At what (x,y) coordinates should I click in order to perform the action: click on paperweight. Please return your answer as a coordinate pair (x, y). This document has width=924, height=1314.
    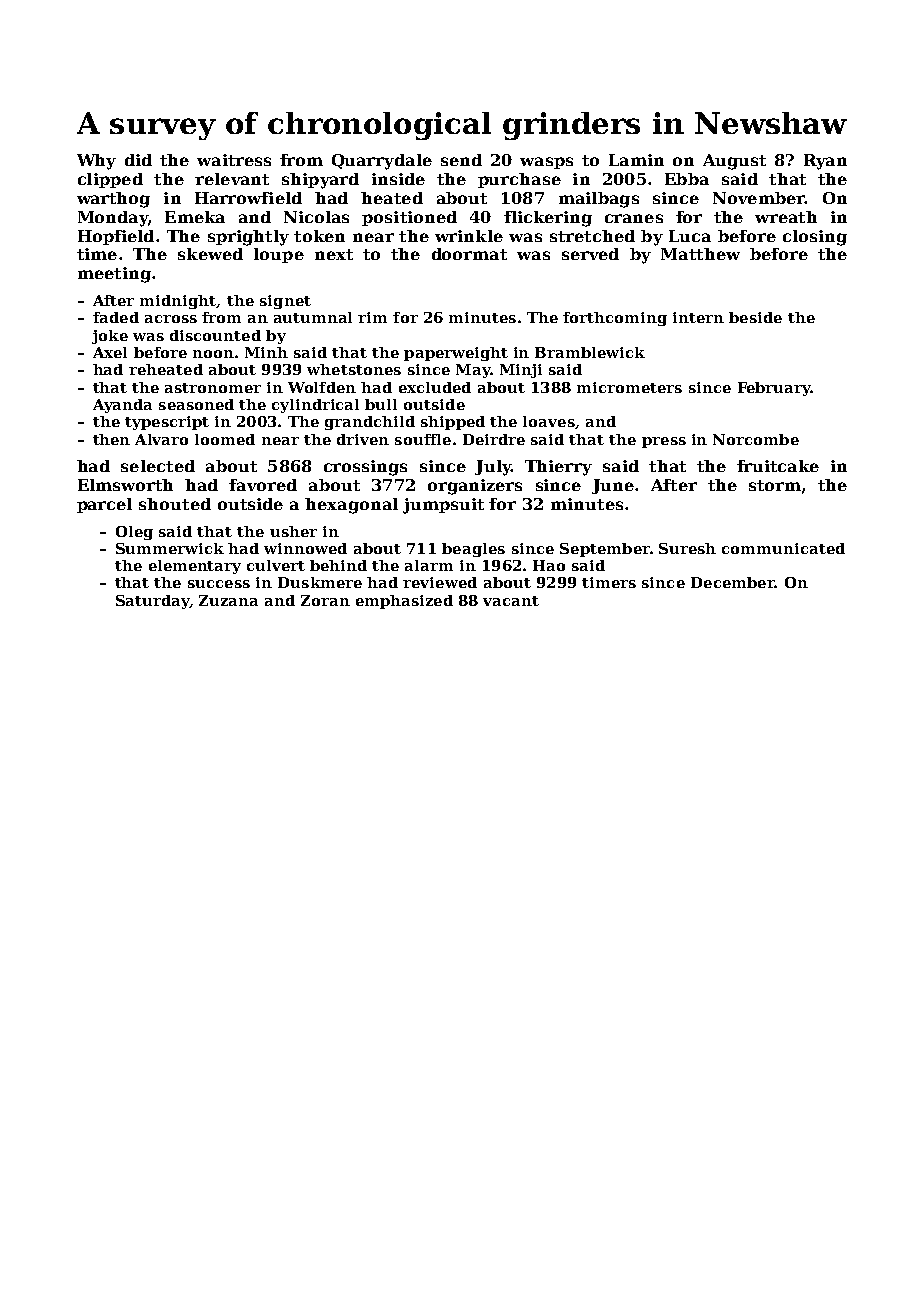
    Looking at the image, I should click on (456, 354).
